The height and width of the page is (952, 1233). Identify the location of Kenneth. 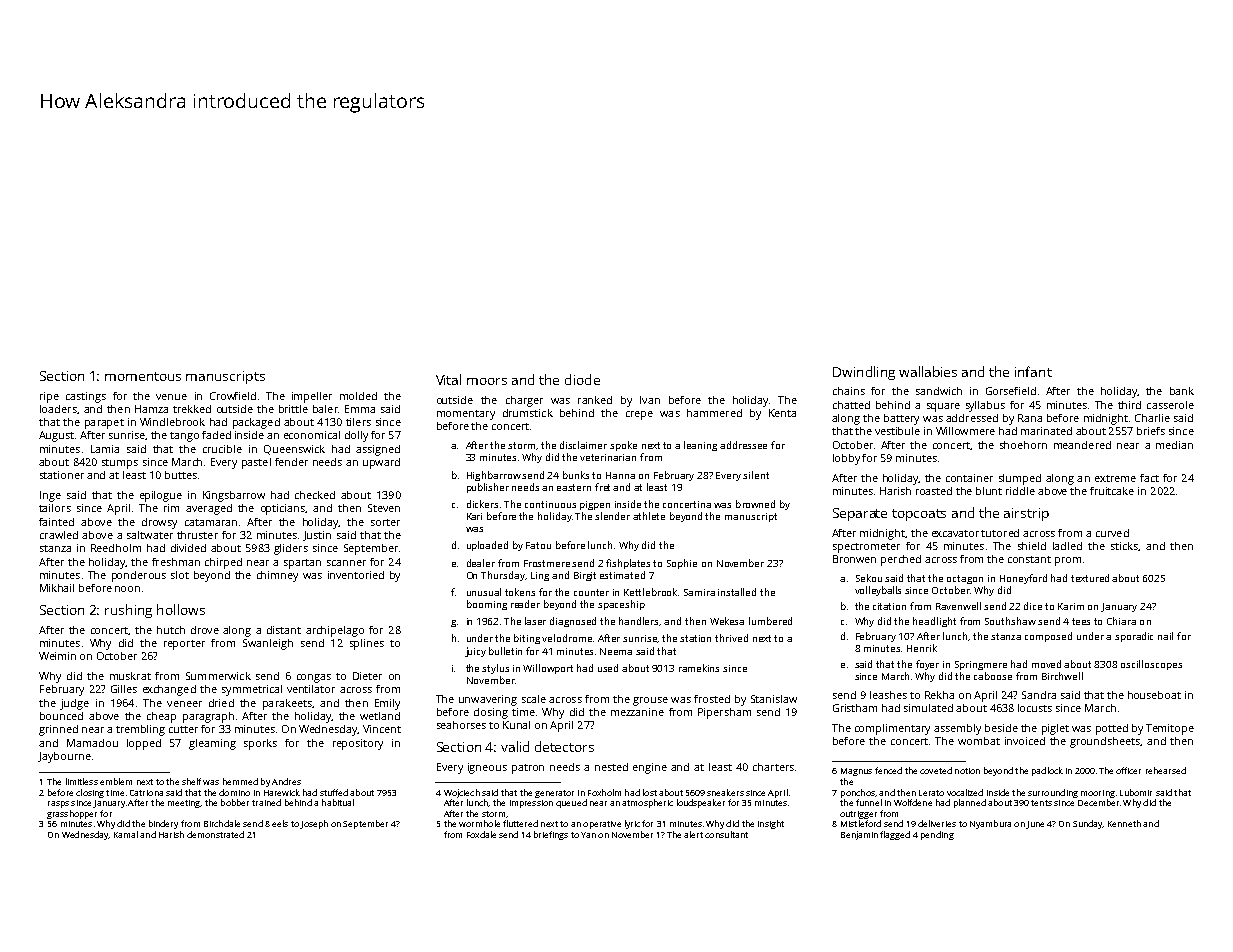
(1124, 823).
